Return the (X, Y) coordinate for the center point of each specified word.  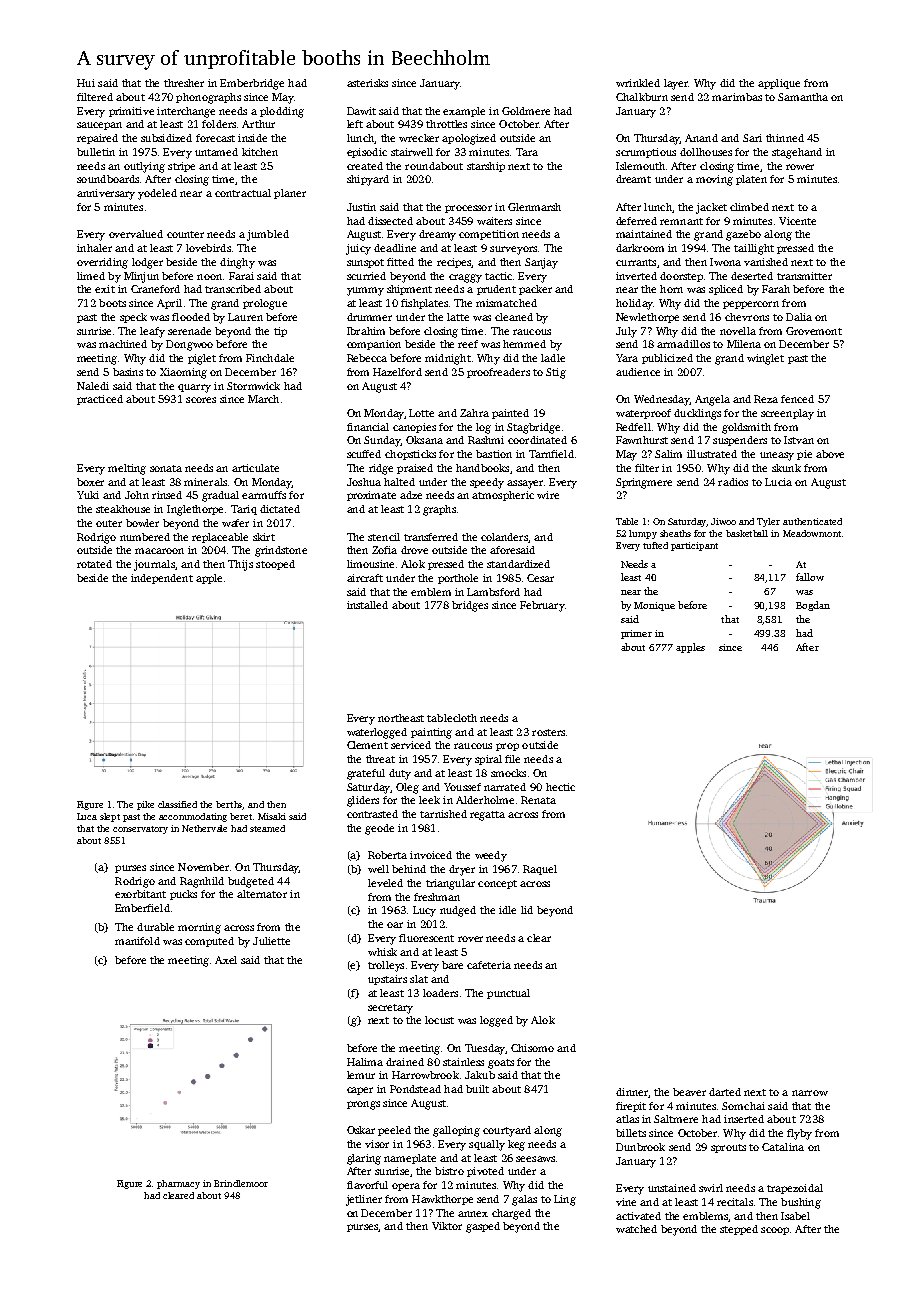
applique (779, 84)
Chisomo (532, 1048)
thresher (184, 83)
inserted (744, 1119)
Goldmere (526, 111)
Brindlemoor (241, 1183)
